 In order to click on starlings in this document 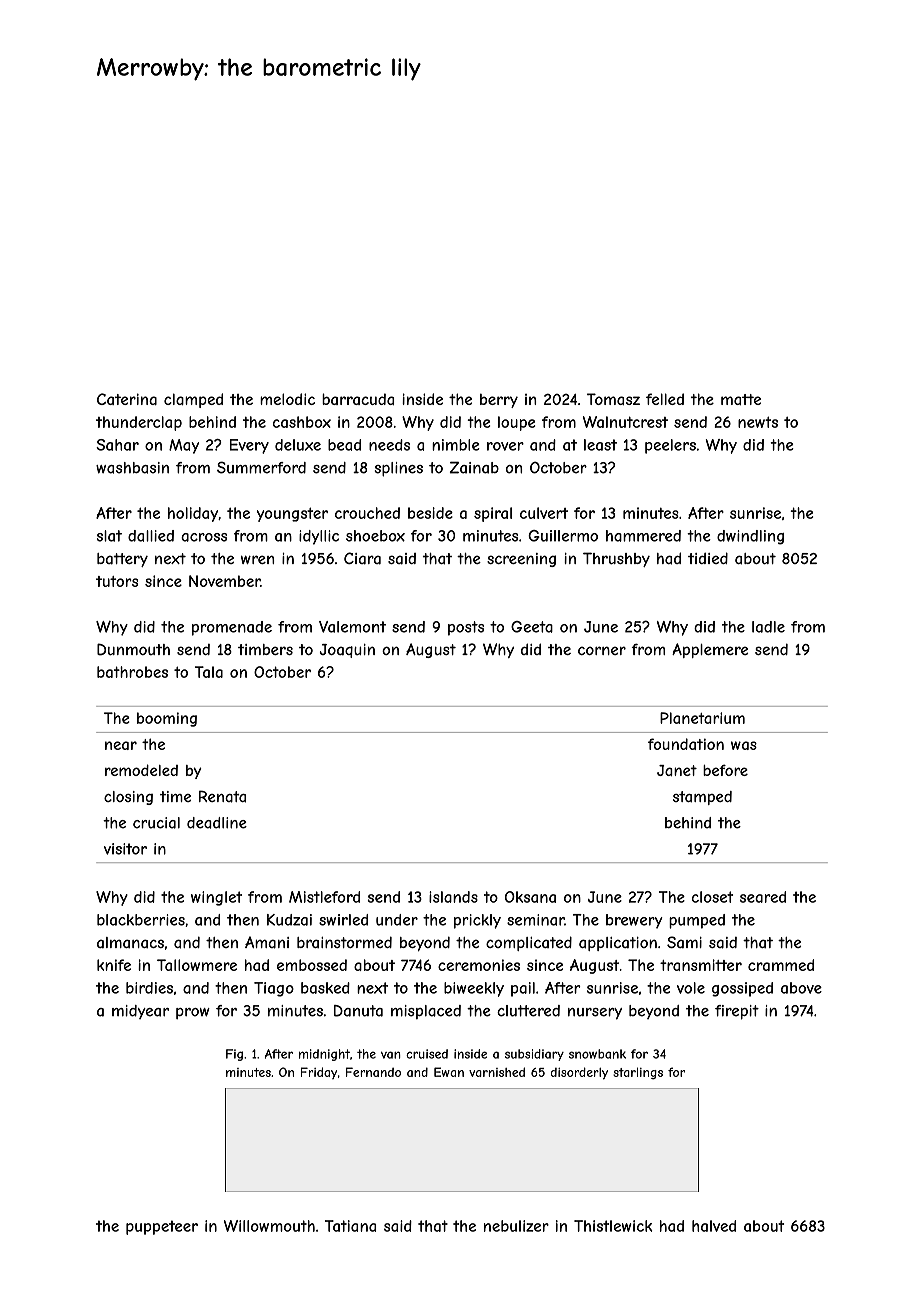, I will do `click(638, 1073)`.
